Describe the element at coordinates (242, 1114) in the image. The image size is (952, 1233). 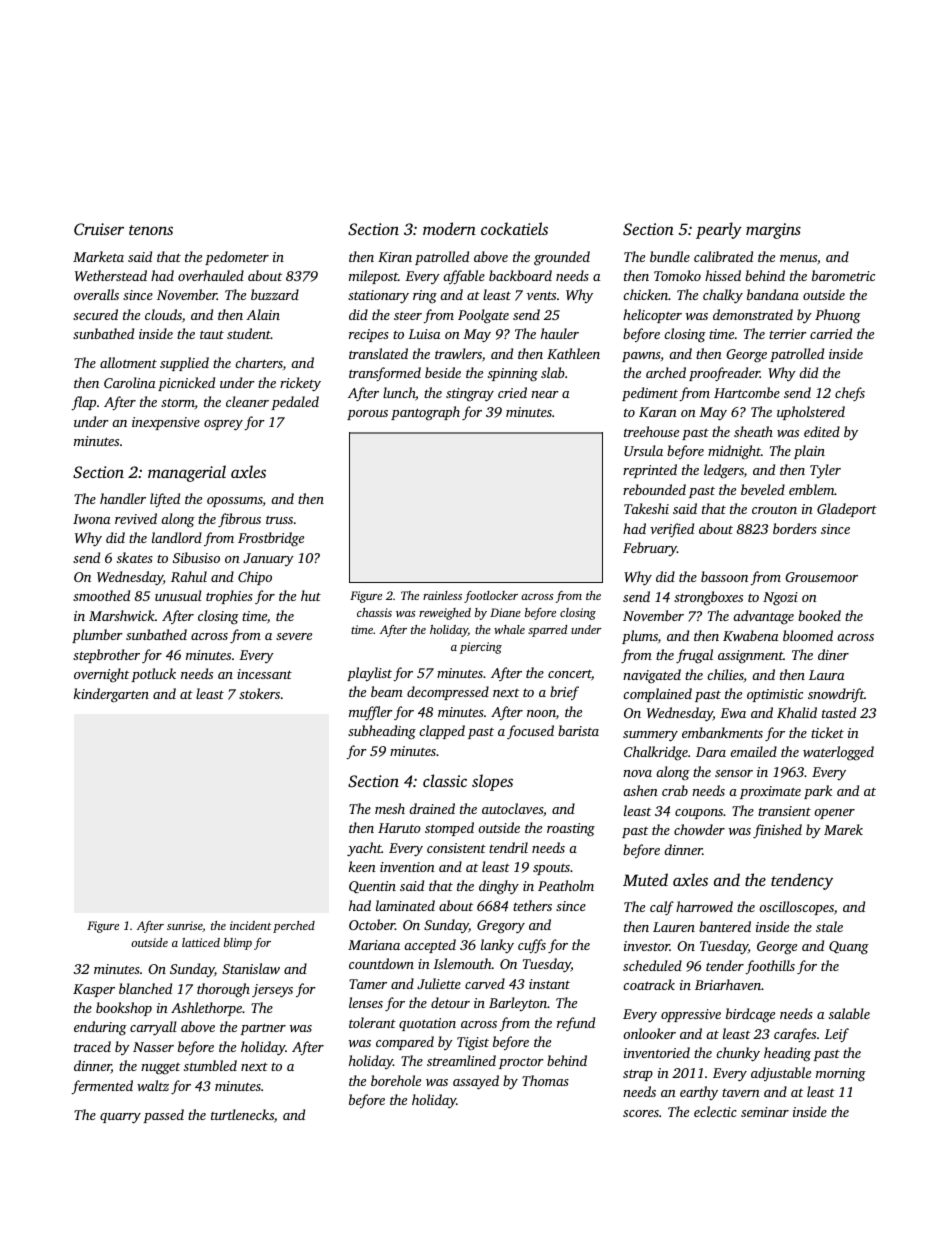
I see `turtlenecks` at that location.
